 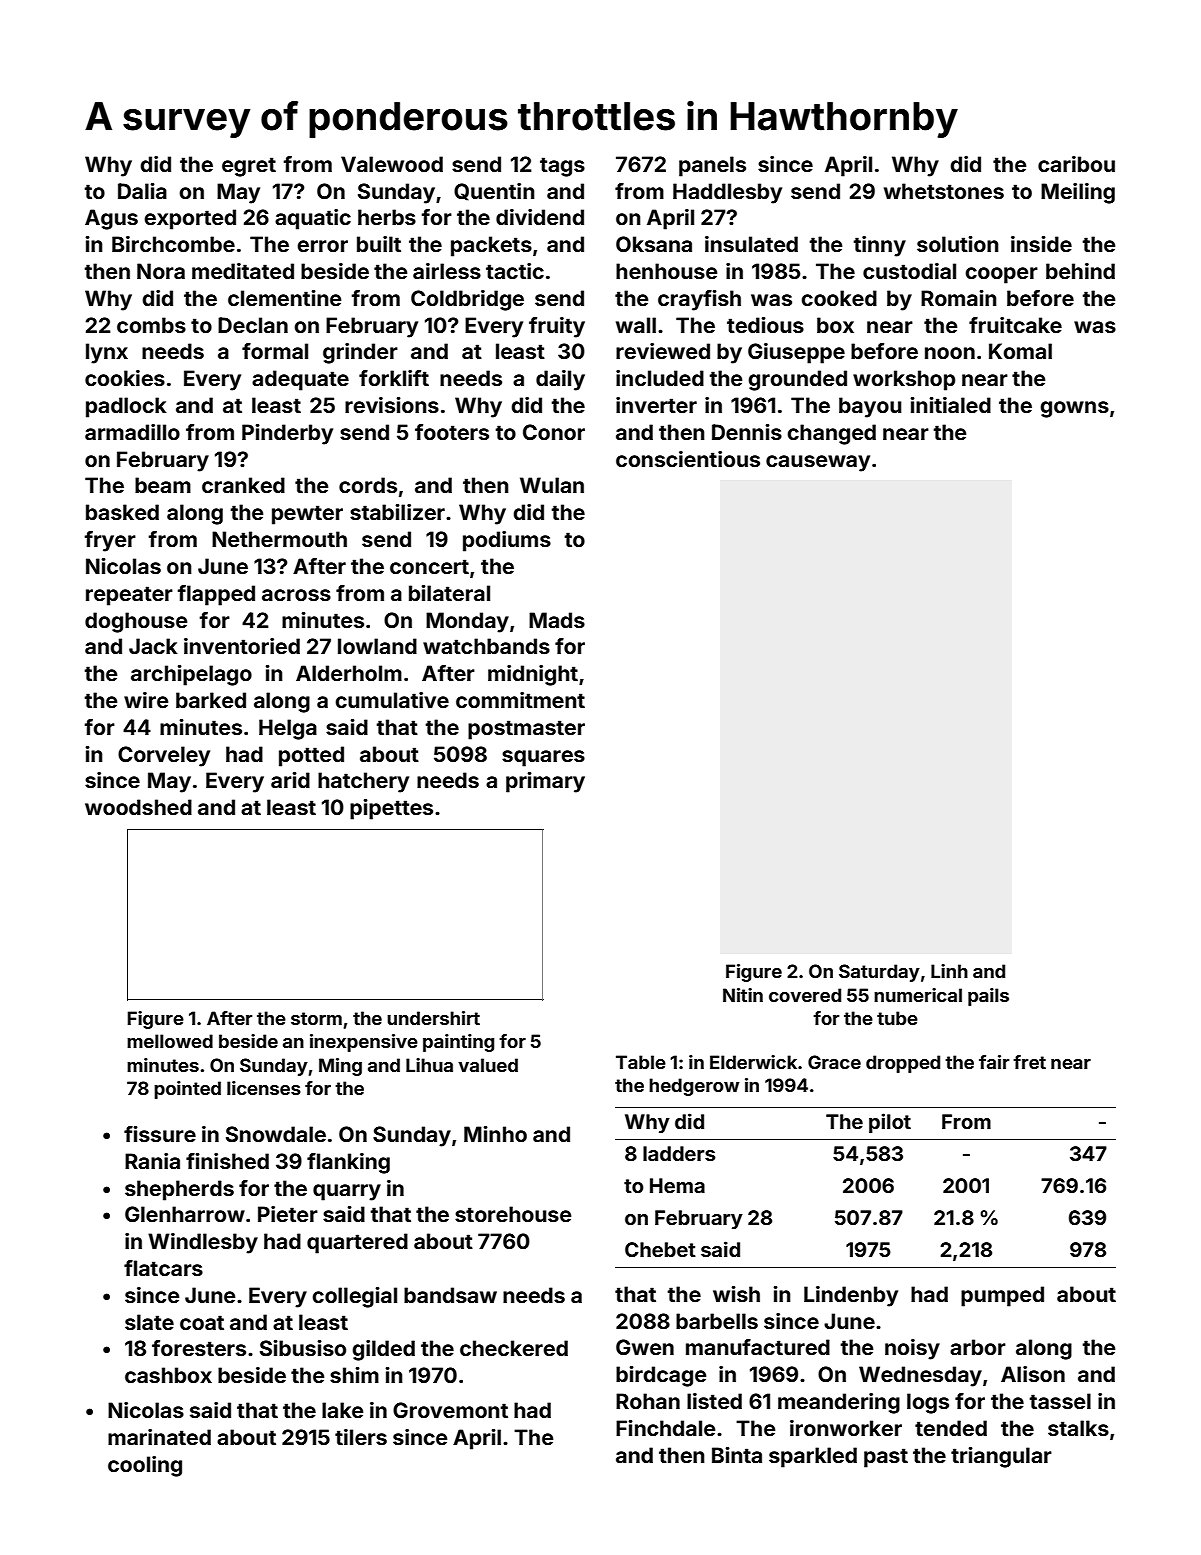 I want to click on storm, so click(x=316, y=1018).
